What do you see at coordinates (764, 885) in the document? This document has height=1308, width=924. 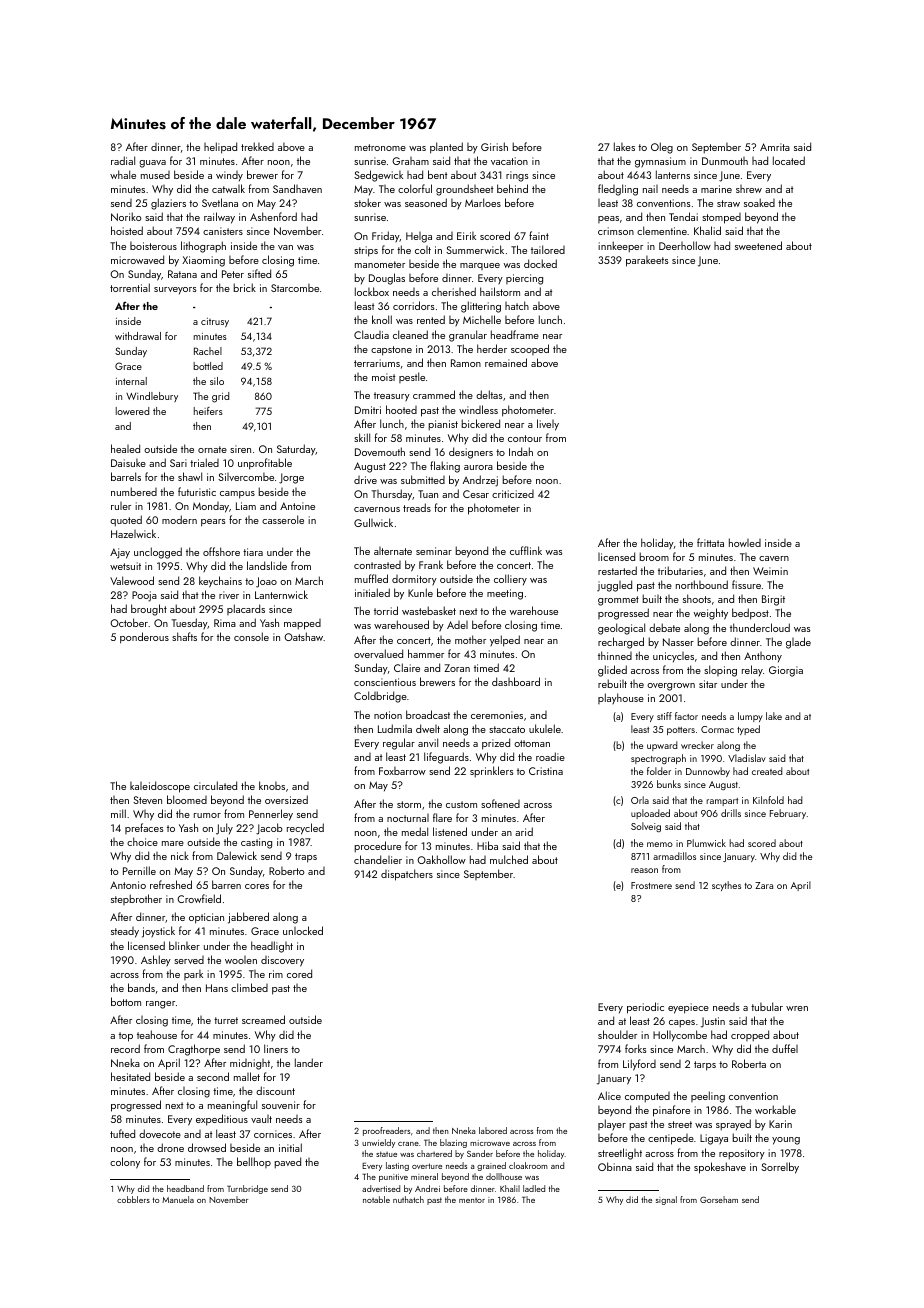 I see `Zara` at bounding box center [764, 885].
